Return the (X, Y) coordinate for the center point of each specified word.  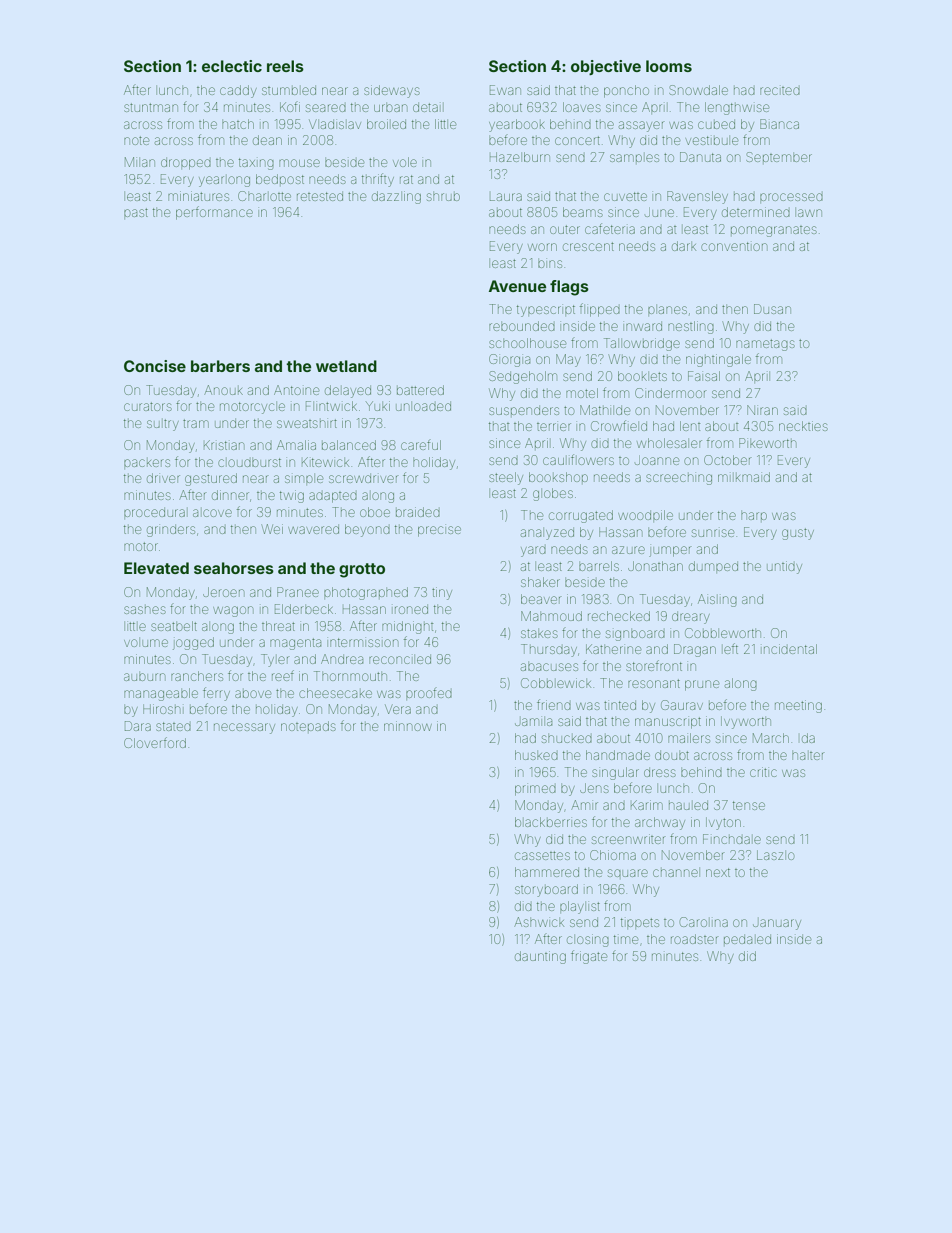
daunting (540, 957)
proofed (429, 693)
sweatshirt (307, 423)
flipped (600, 310)
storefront (654, 665)
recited (780, 91)
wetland (346, 366)
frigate (589, 957)
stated (173, 726)
